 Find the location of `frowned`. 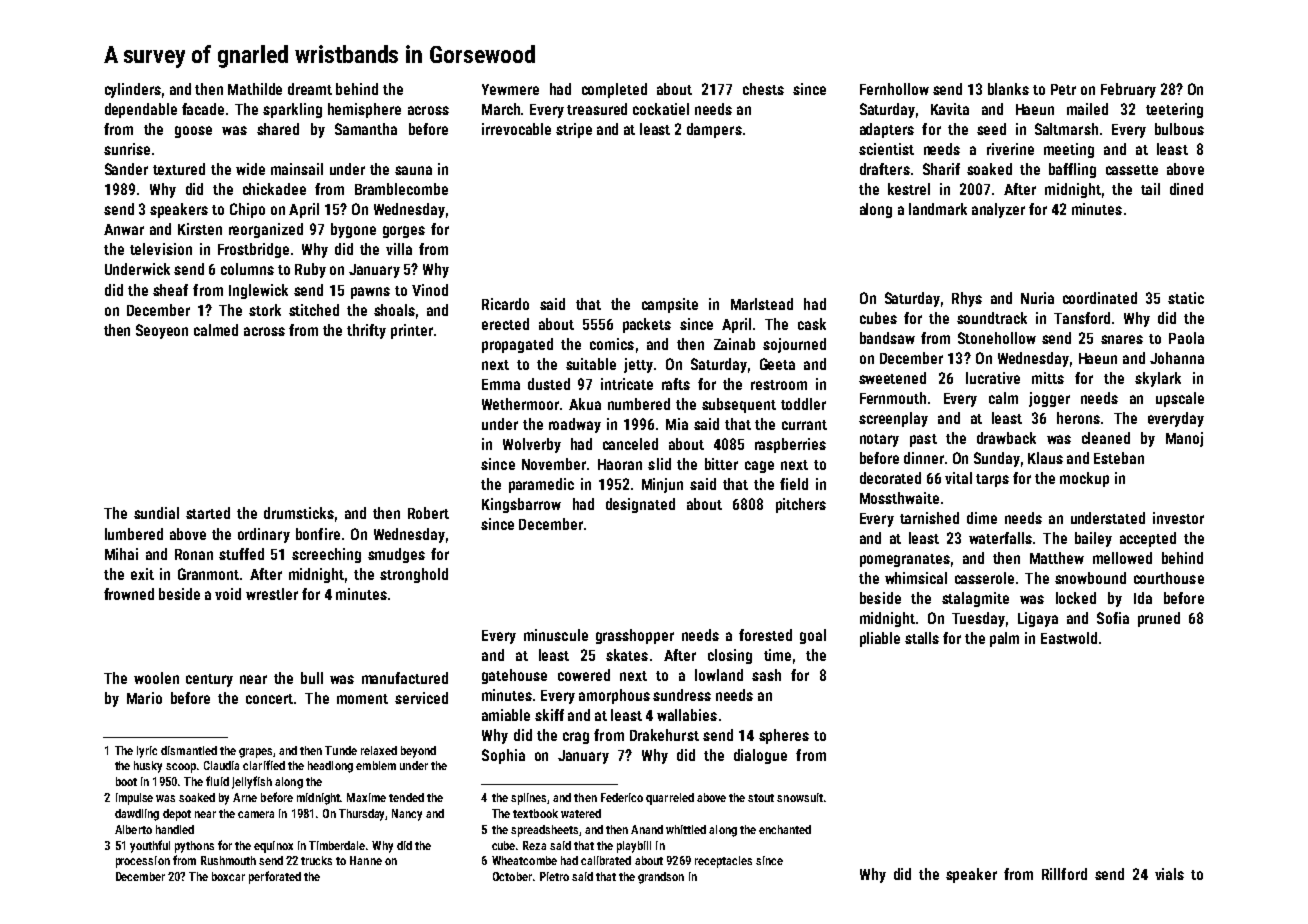

frowned is located at coordinates (129, 594).
